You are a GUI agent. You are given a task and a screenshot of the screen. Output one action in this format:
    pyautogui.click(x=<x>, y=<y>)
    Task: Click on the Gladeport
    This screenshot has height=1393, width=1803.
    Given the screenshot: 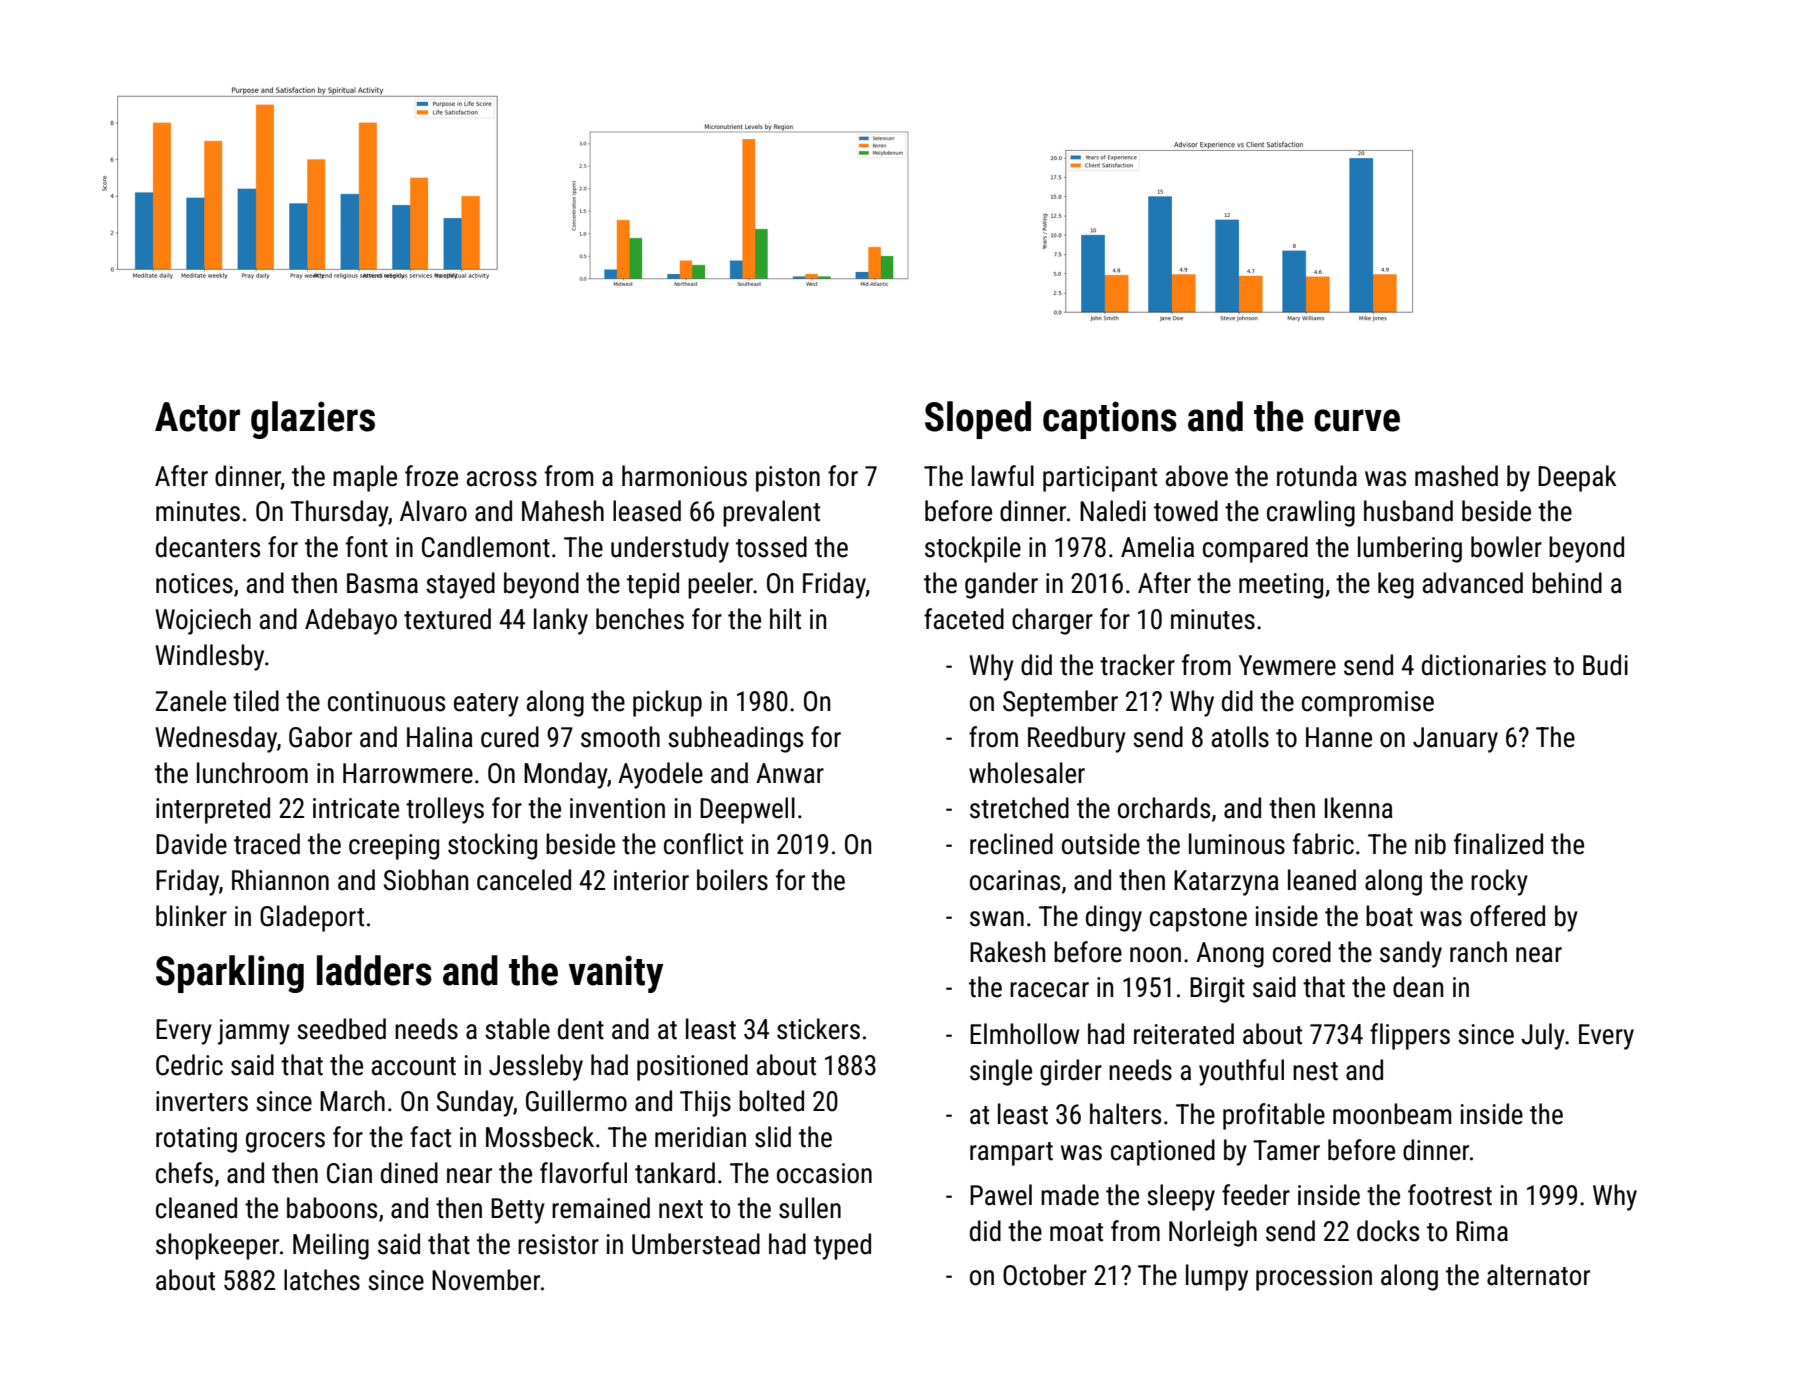 What is the action you would take?
    pyautogui.click(x=312, y=918)
